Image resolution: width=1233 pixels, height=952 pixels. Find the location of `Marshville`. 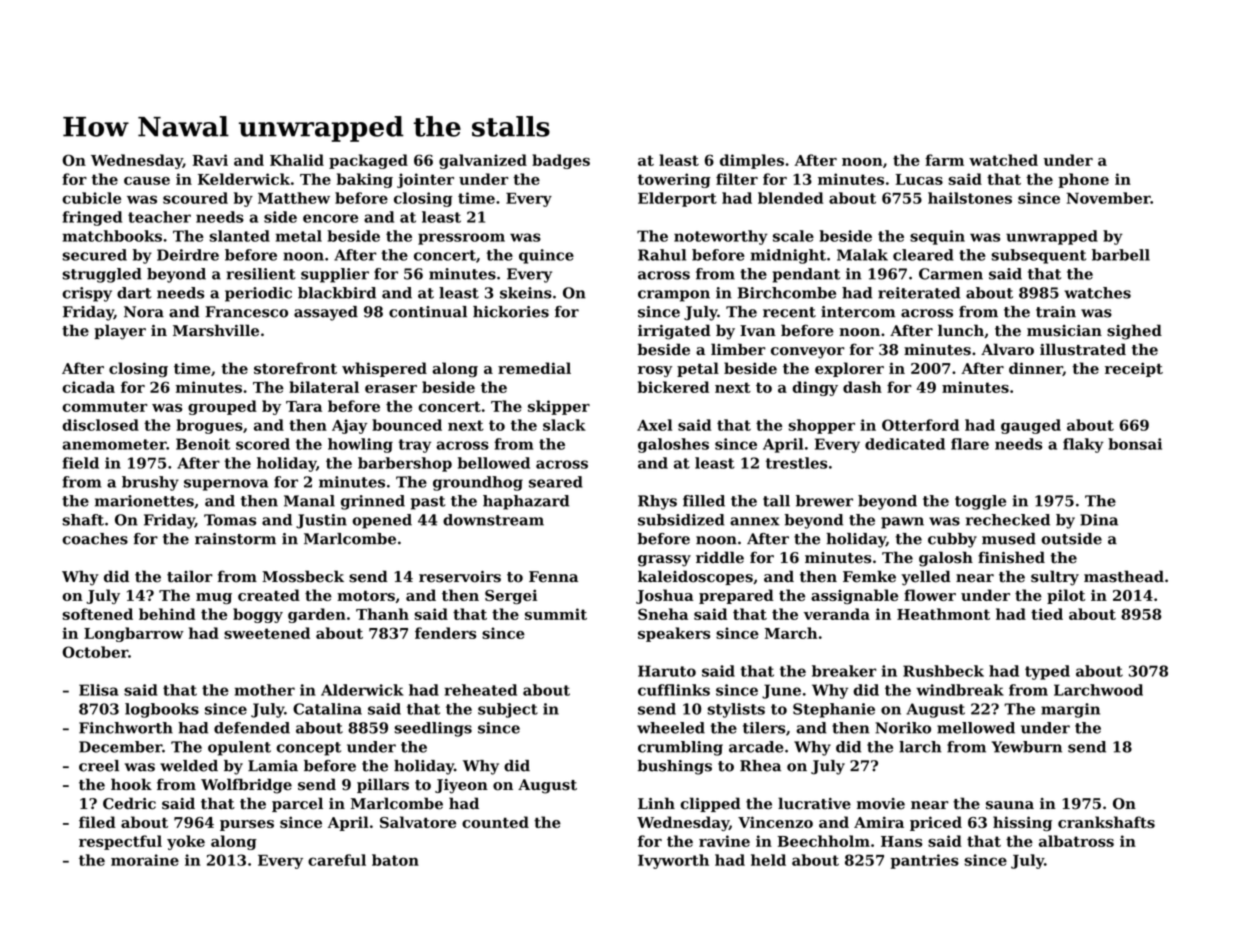

Marshville is located at coordinates (216, 330).
